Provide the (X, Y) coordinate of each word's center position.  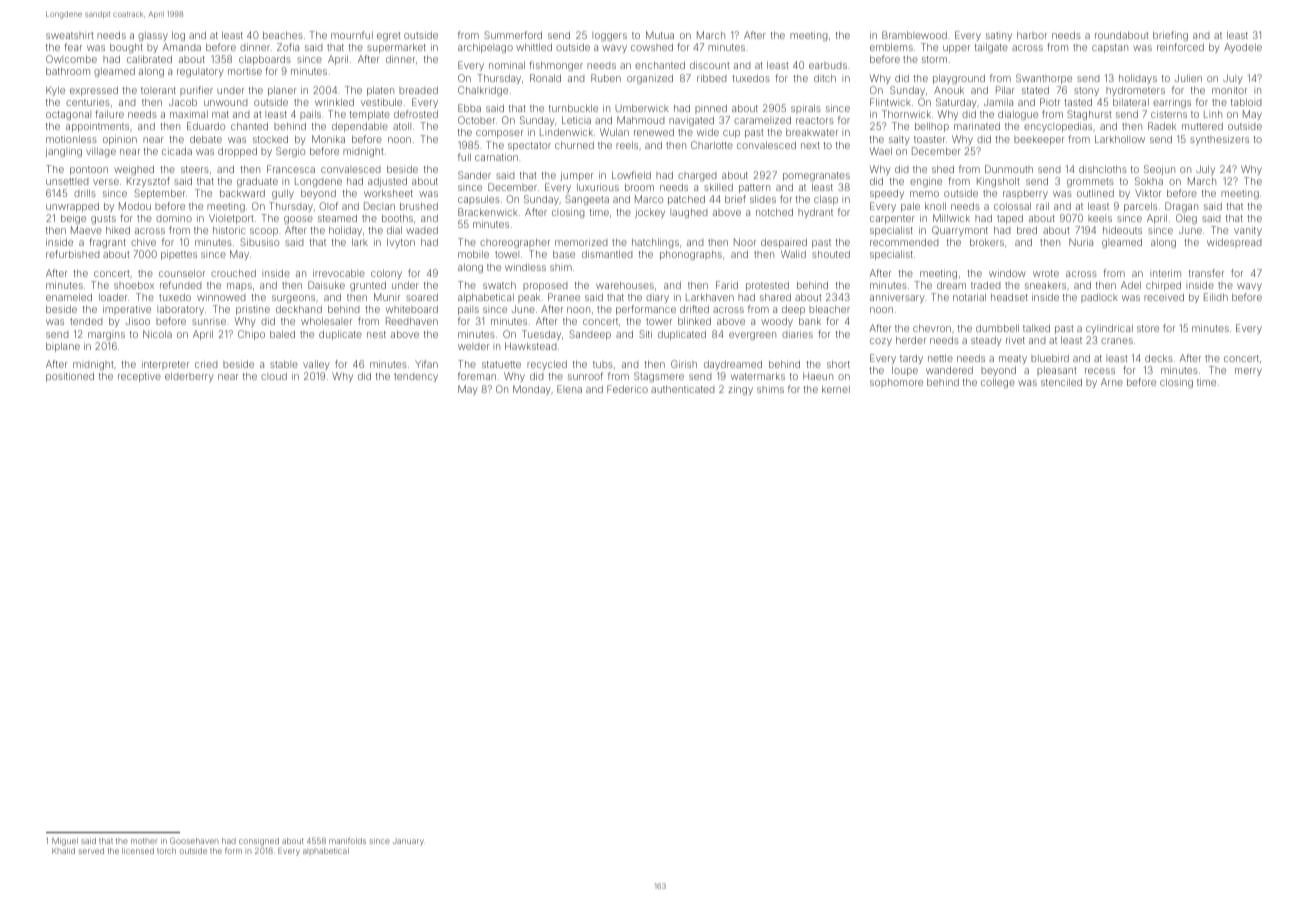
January (408, 842)
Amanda (181, 47)
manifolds (347, 840)
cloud (274, 376)
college (998, 383)
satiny (999, 36)
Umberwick (642, 108)
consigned (259, 842)
